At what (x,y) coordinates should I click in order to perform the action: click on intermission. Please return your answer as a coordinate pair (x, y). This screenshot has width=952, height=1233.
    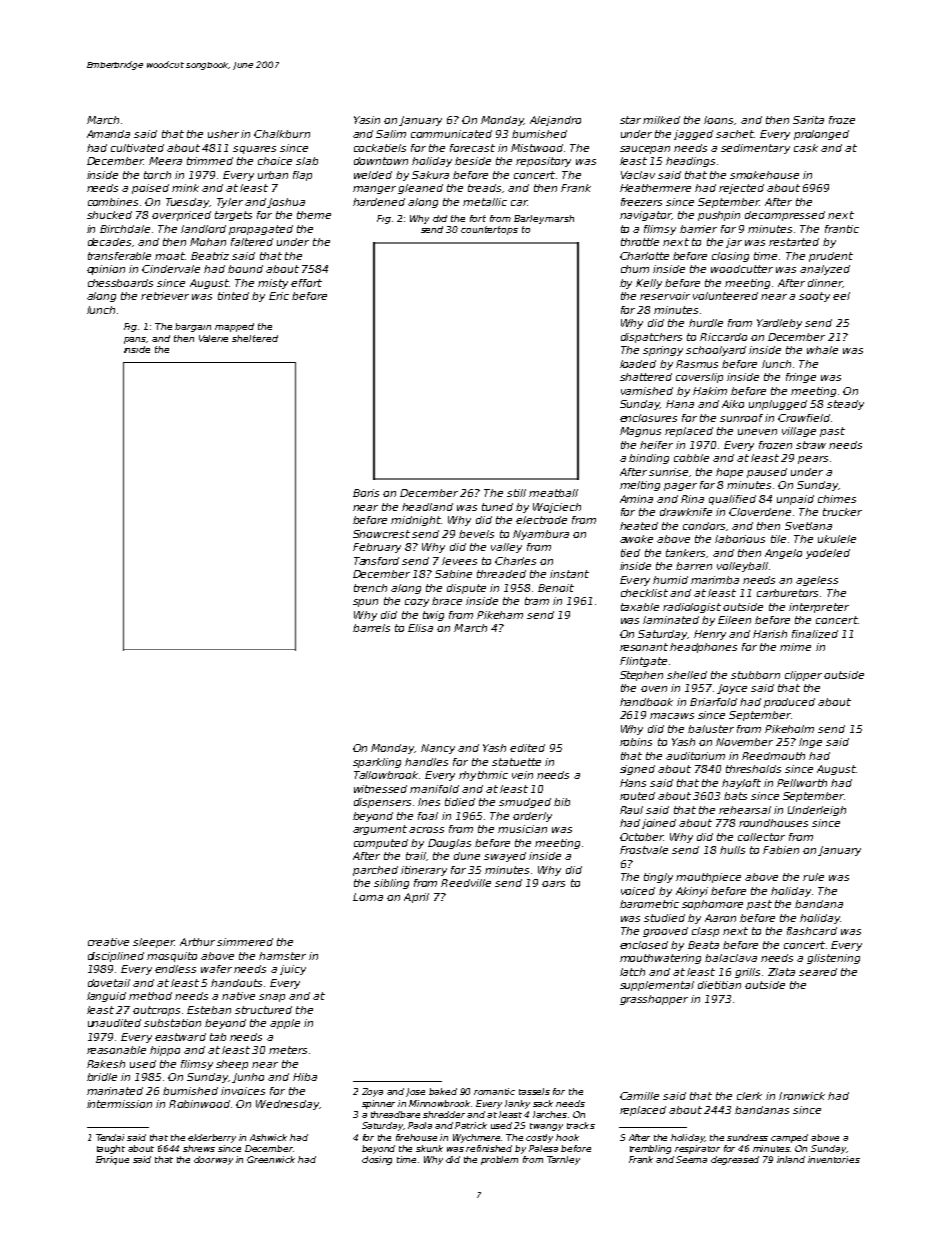
    Looking at the image, I should click on (119, 1104).
